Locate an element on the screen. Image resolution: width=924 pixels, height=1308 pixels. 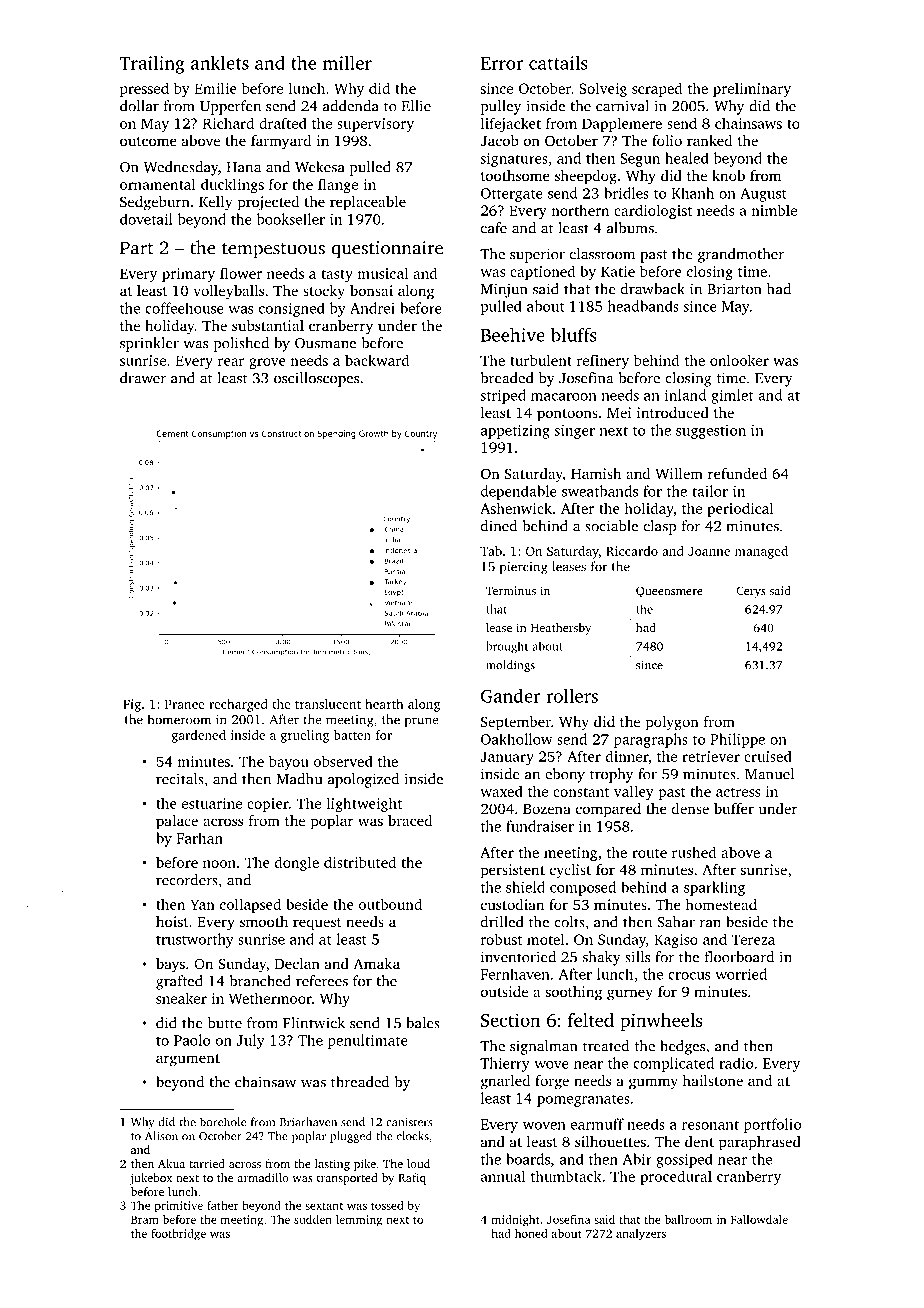
Katie is located at coordinates (618, 271).
